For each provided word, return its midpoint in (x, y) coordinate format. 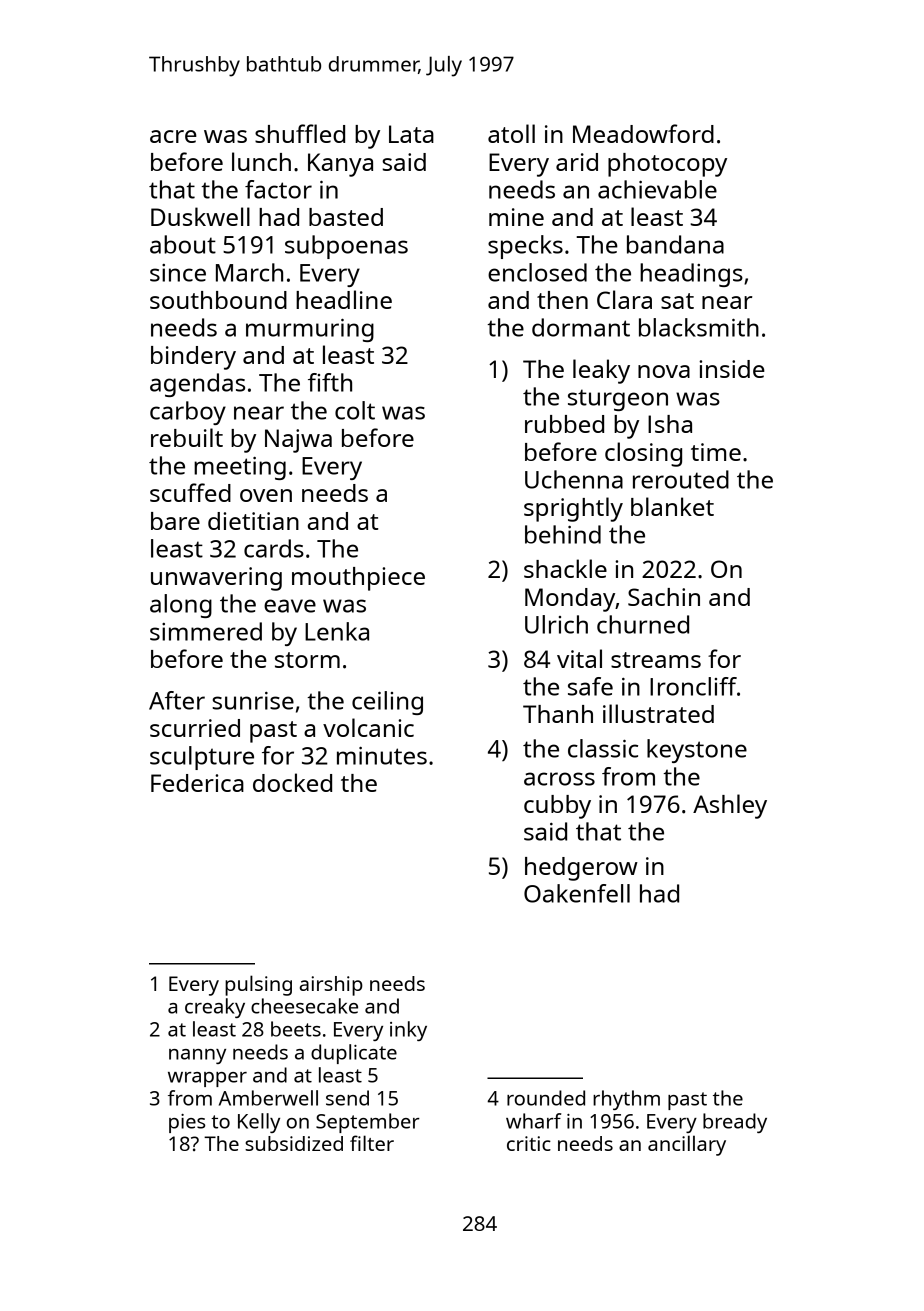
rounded (546, 1098)
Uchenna (574, 479)
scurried (195, 728)
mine (516, 217)
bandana (675, 244)
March (249, 272)
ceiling (387, 703)
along (181, 606)
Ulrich (556, 624)
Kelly (259, 1123)
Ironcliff (693, 686)
